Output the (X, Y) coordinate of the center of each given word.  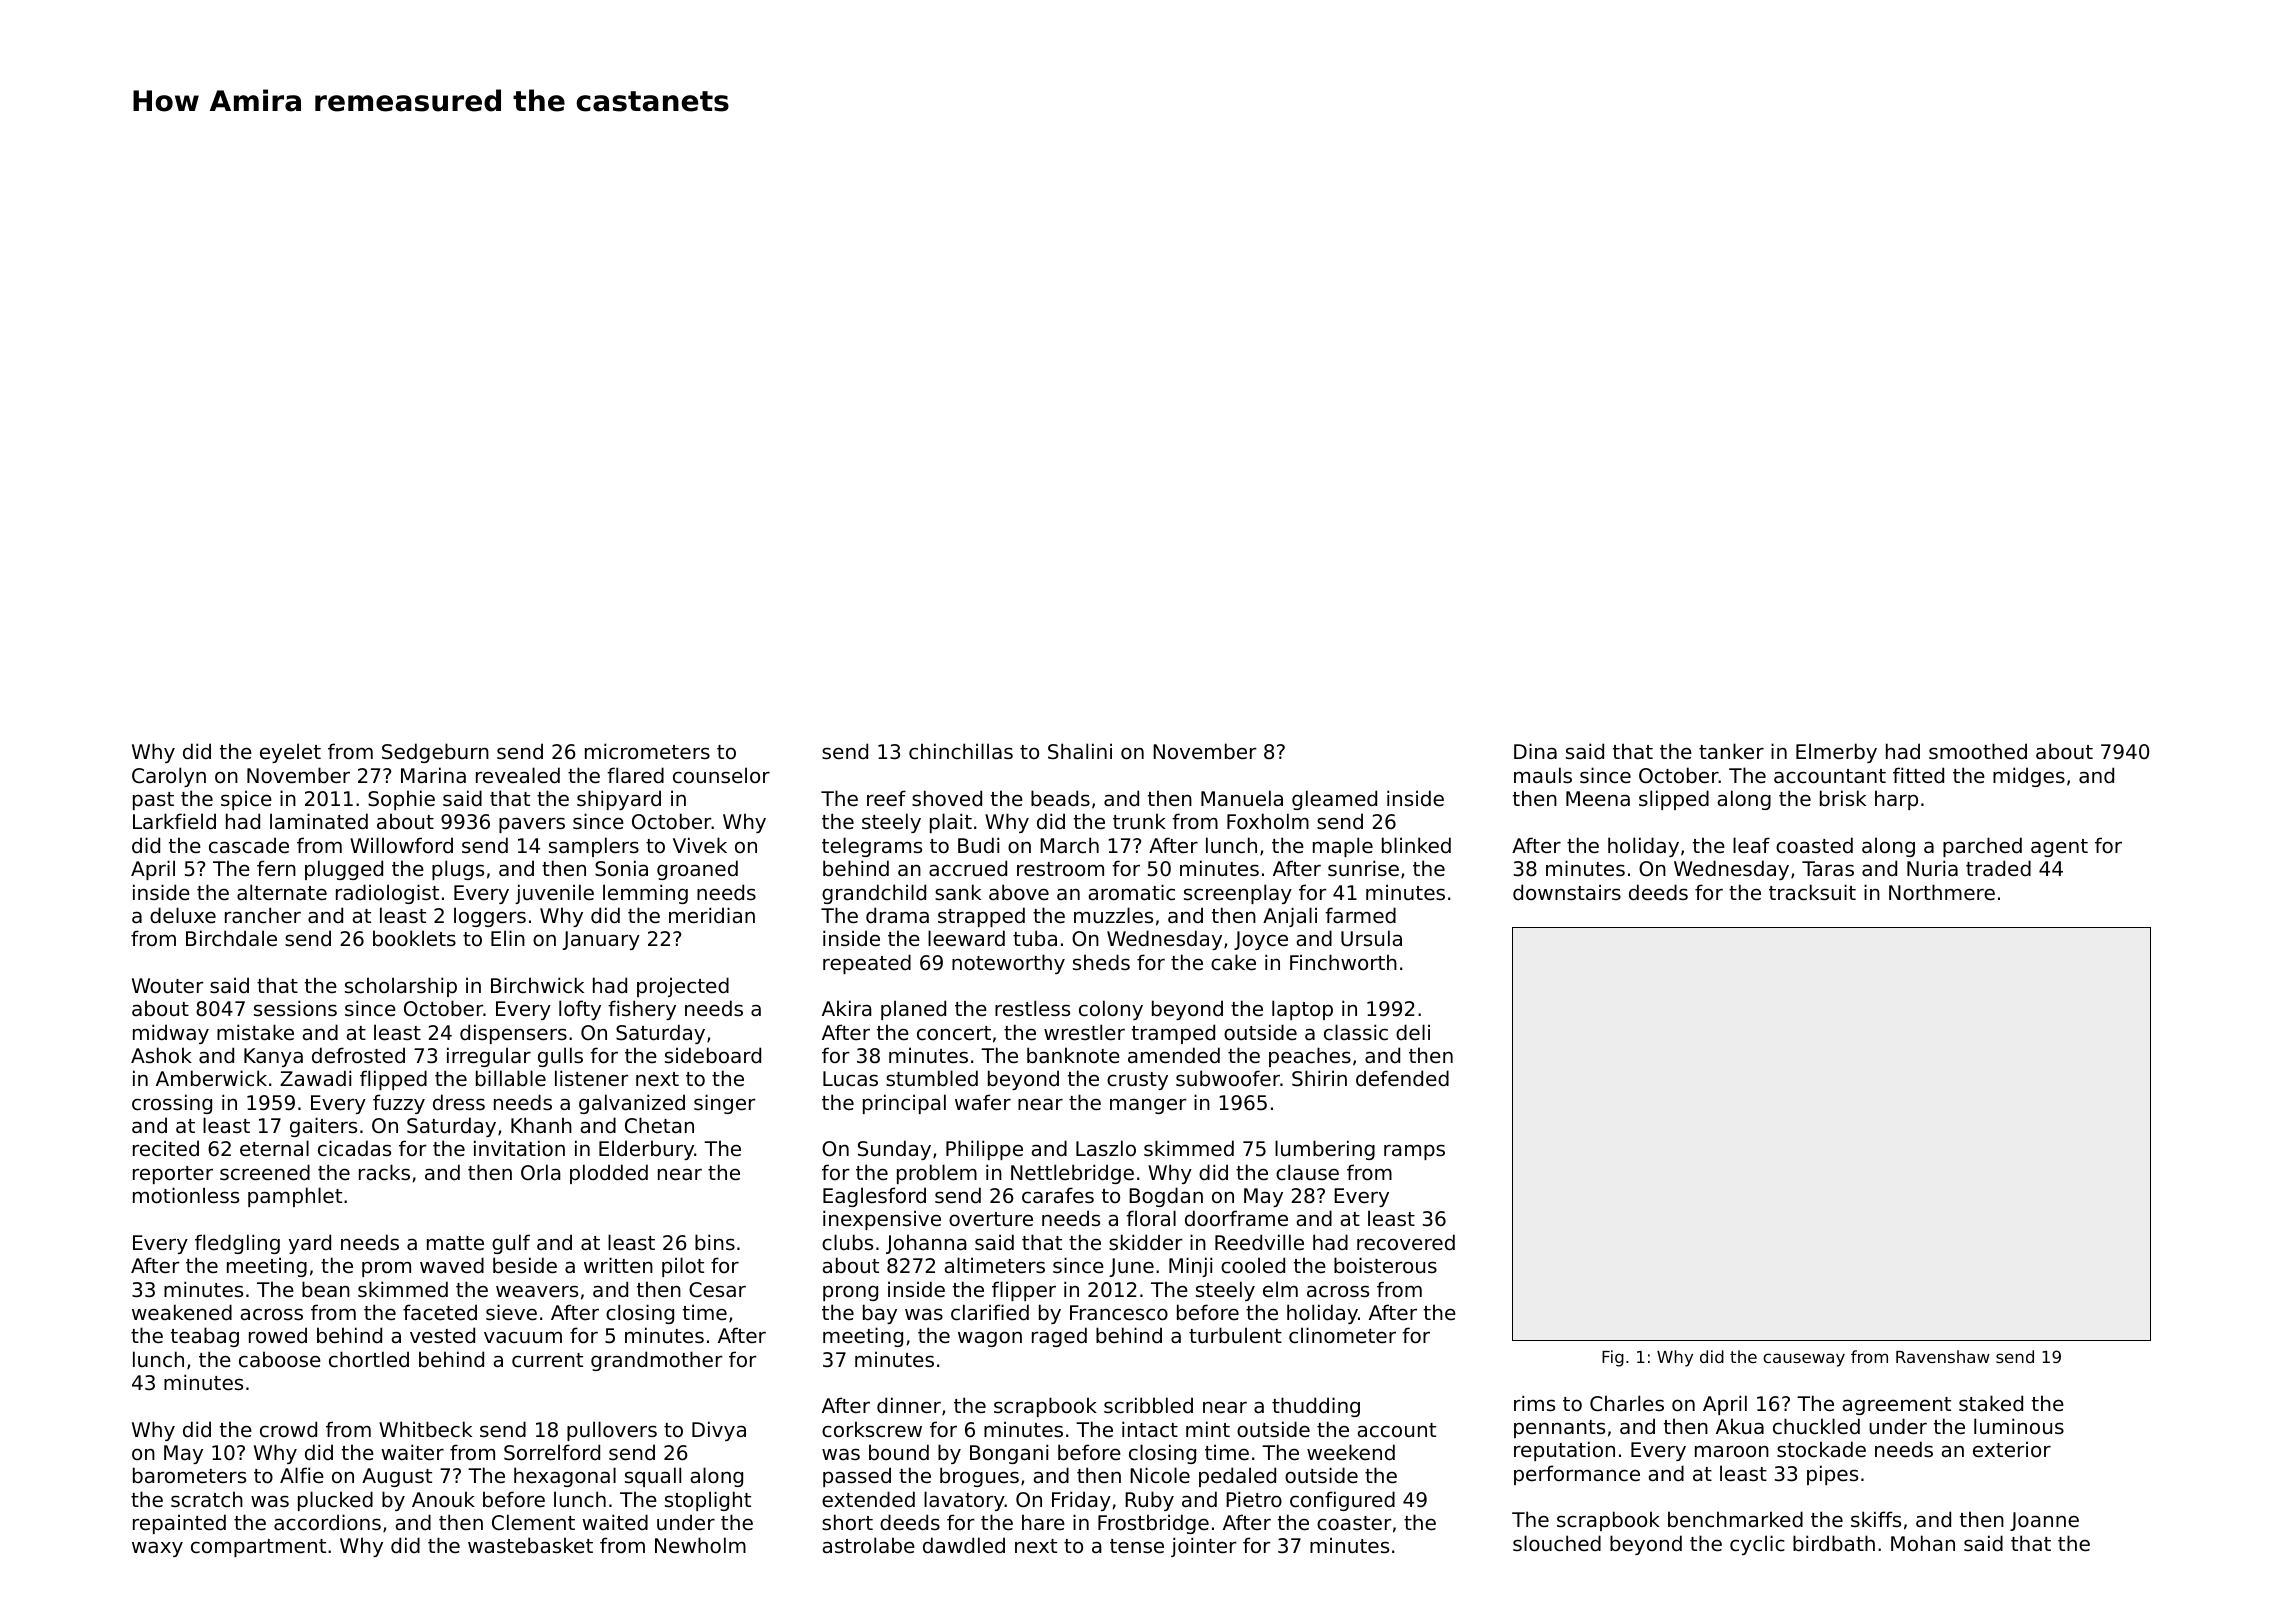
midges (2029, 777)
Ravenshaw (1943, 1356)
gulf (511, 1244)
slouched (1557, 1543)
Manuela (1242, 798)
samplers (594, 847)
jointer (1204, 1547)
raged (1059, 1337)
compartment (258, 1548)
